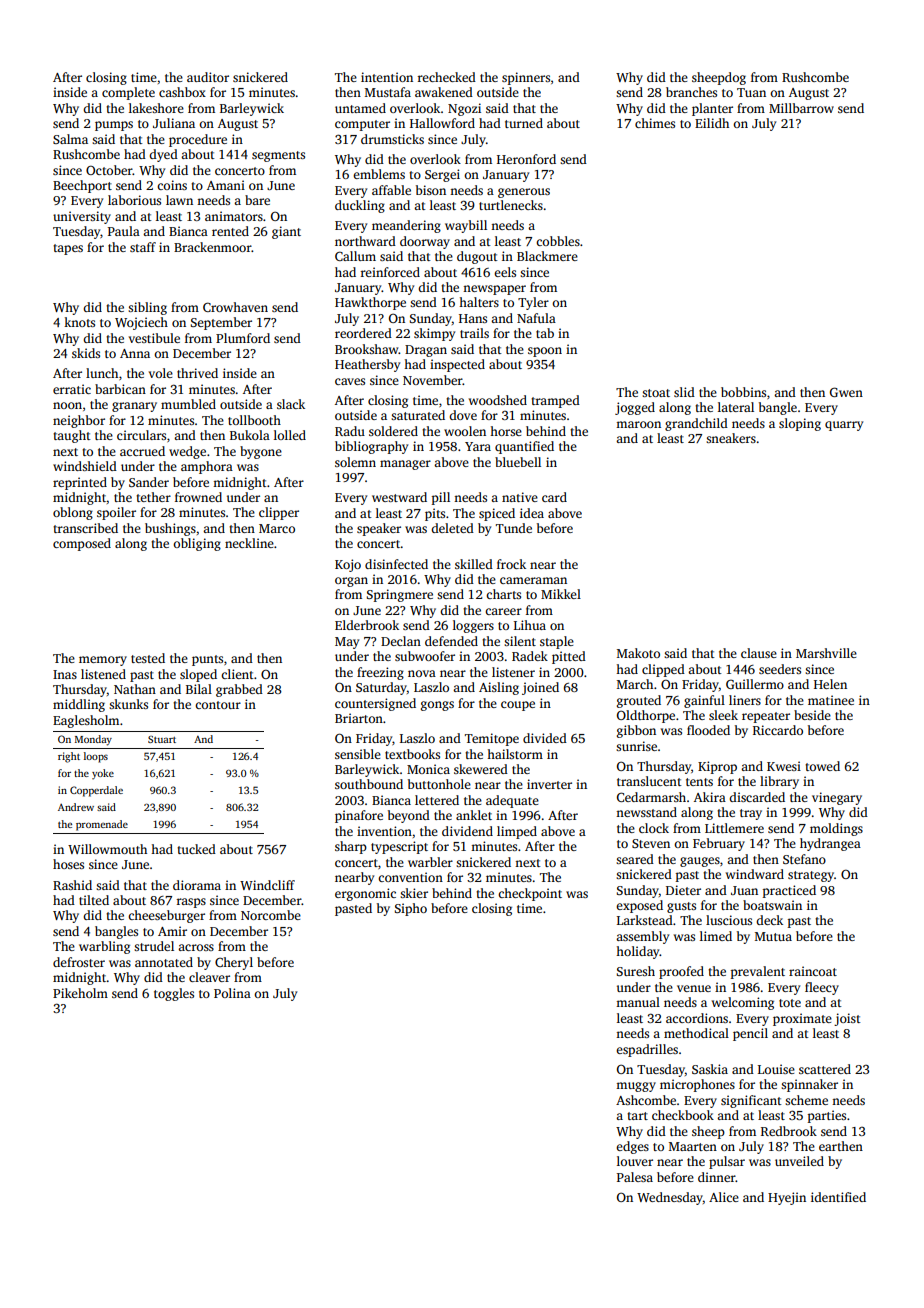 This page has height=1308, width=924. What do you see at coordinates (736, 407) in the page?
I see `lateral` at bounding box center [736, 407].
